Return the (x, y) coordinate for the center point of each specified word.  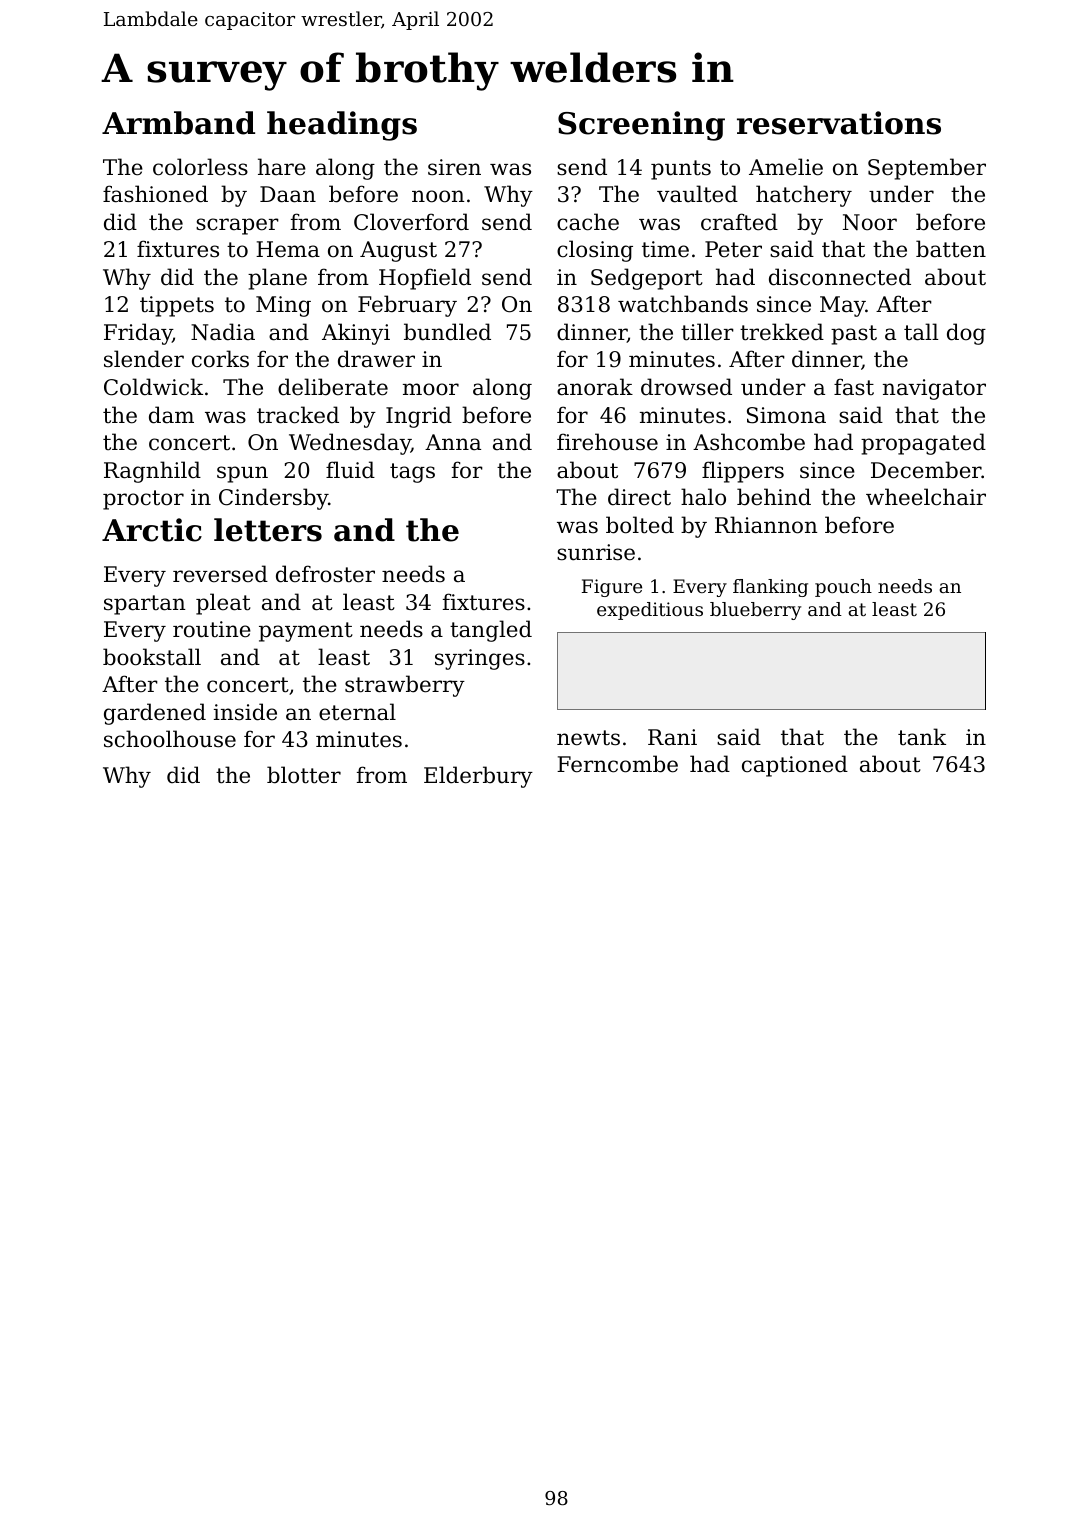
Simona (786, 415)
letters (268, 530)
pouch (843, 588)
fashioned (155, 194)
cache (588, 222)
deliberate (333, 387)
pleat (223, 604)
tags (412, 473)
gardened (155, 714)
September (927, 169)
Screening (641, 126)
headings (342, 126)
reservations (839, 123)
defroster (325, 574)
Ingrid (419, 417)
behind (774, 497)
